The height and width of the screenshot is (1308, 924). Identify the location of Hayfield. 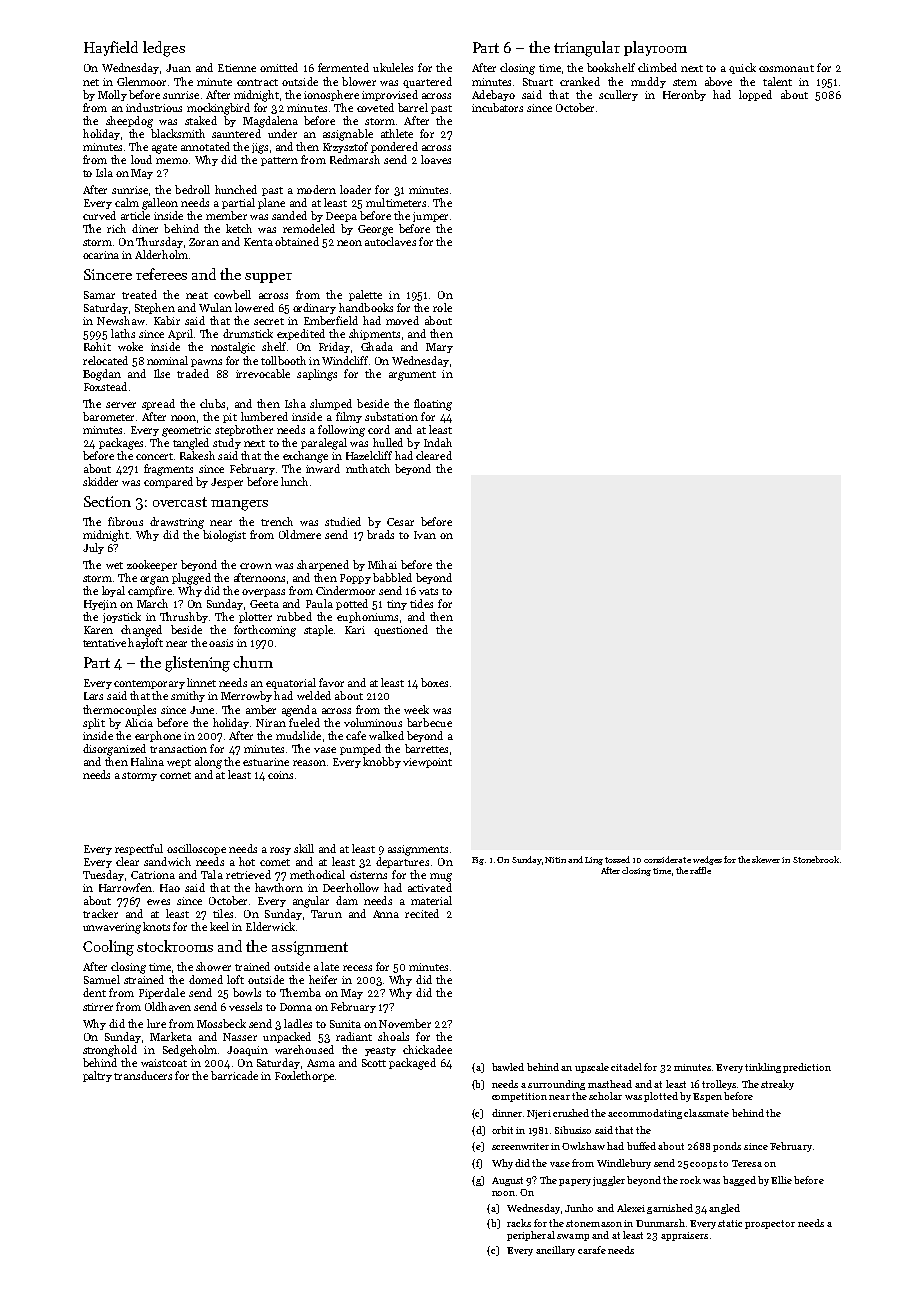
(111, 48).
